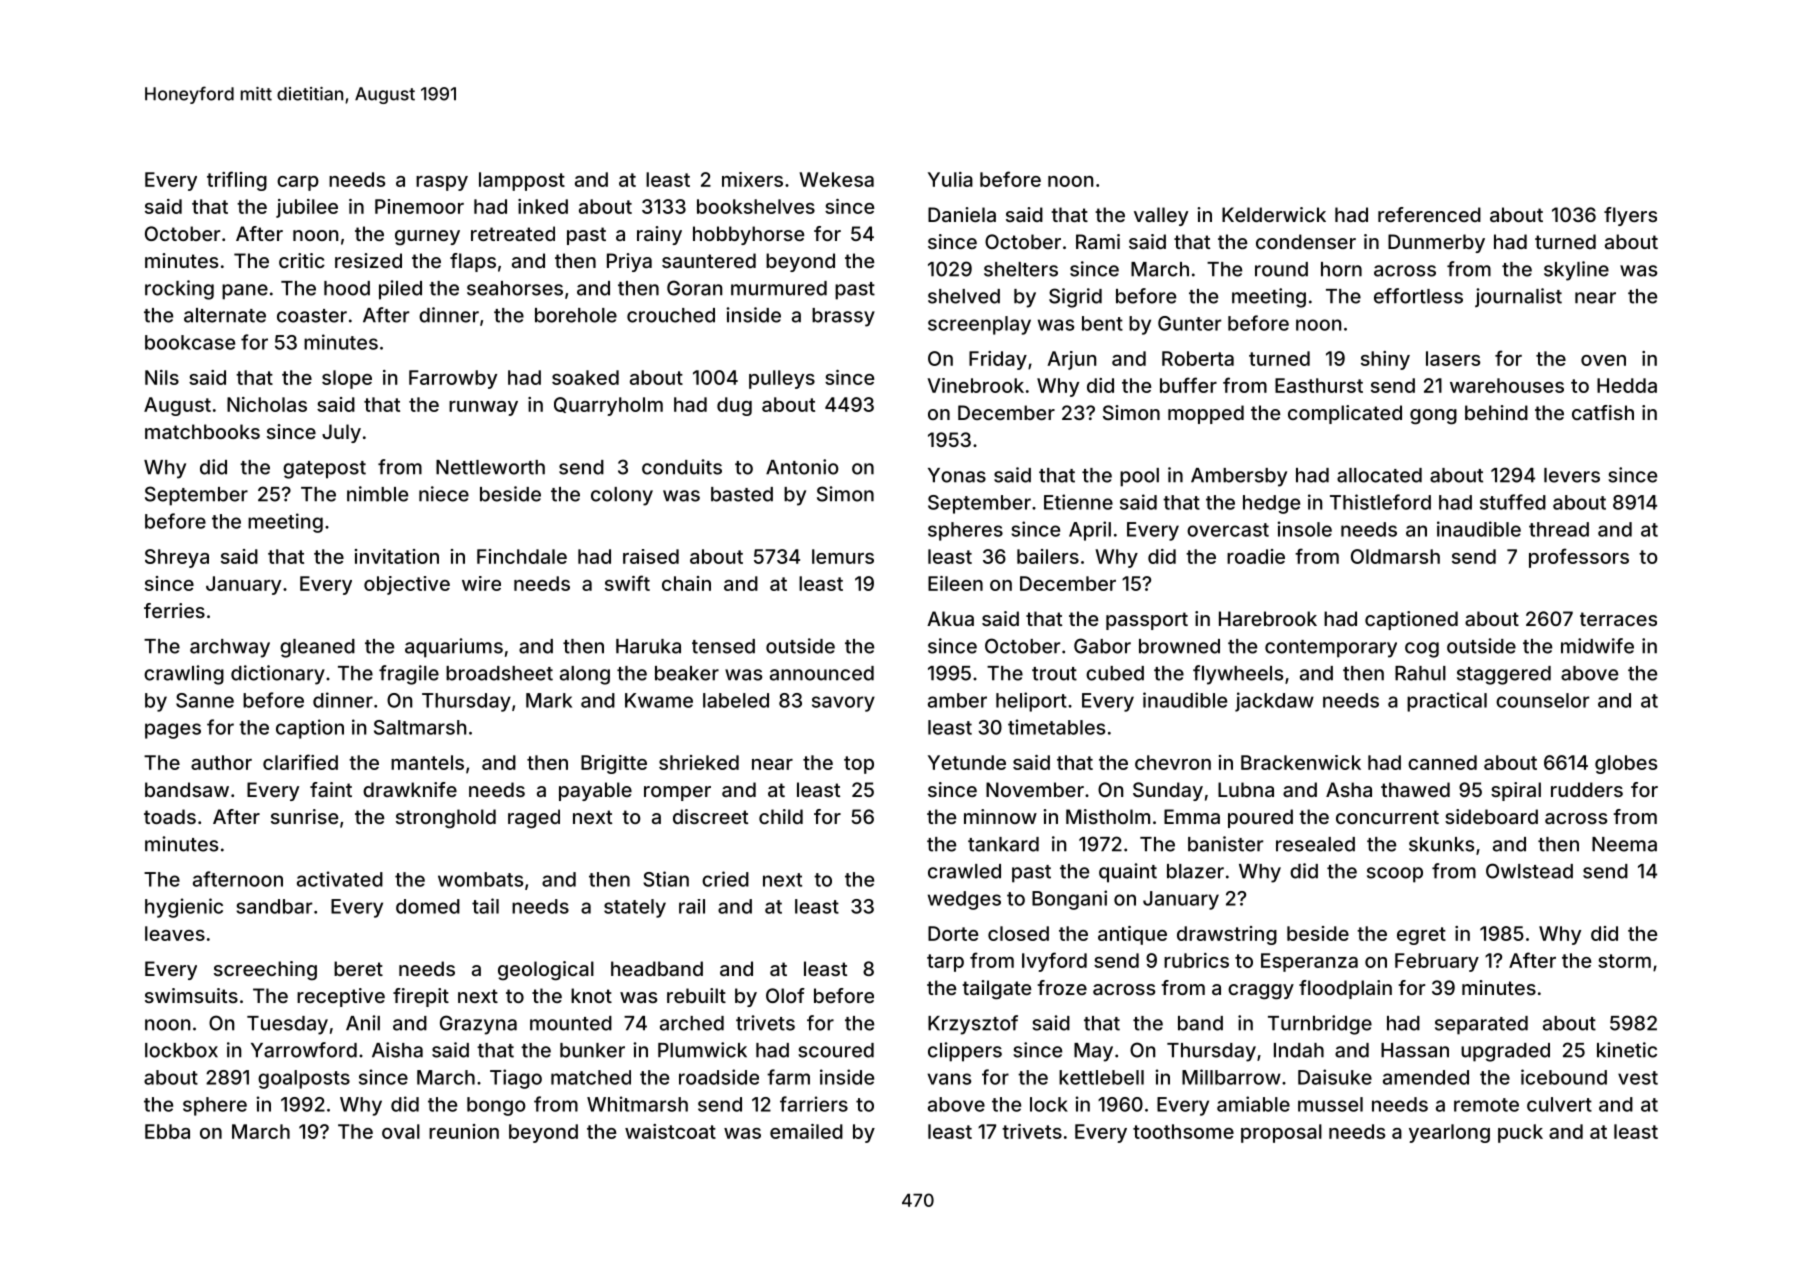  I want to click on Antonio, so click(802, 467).
